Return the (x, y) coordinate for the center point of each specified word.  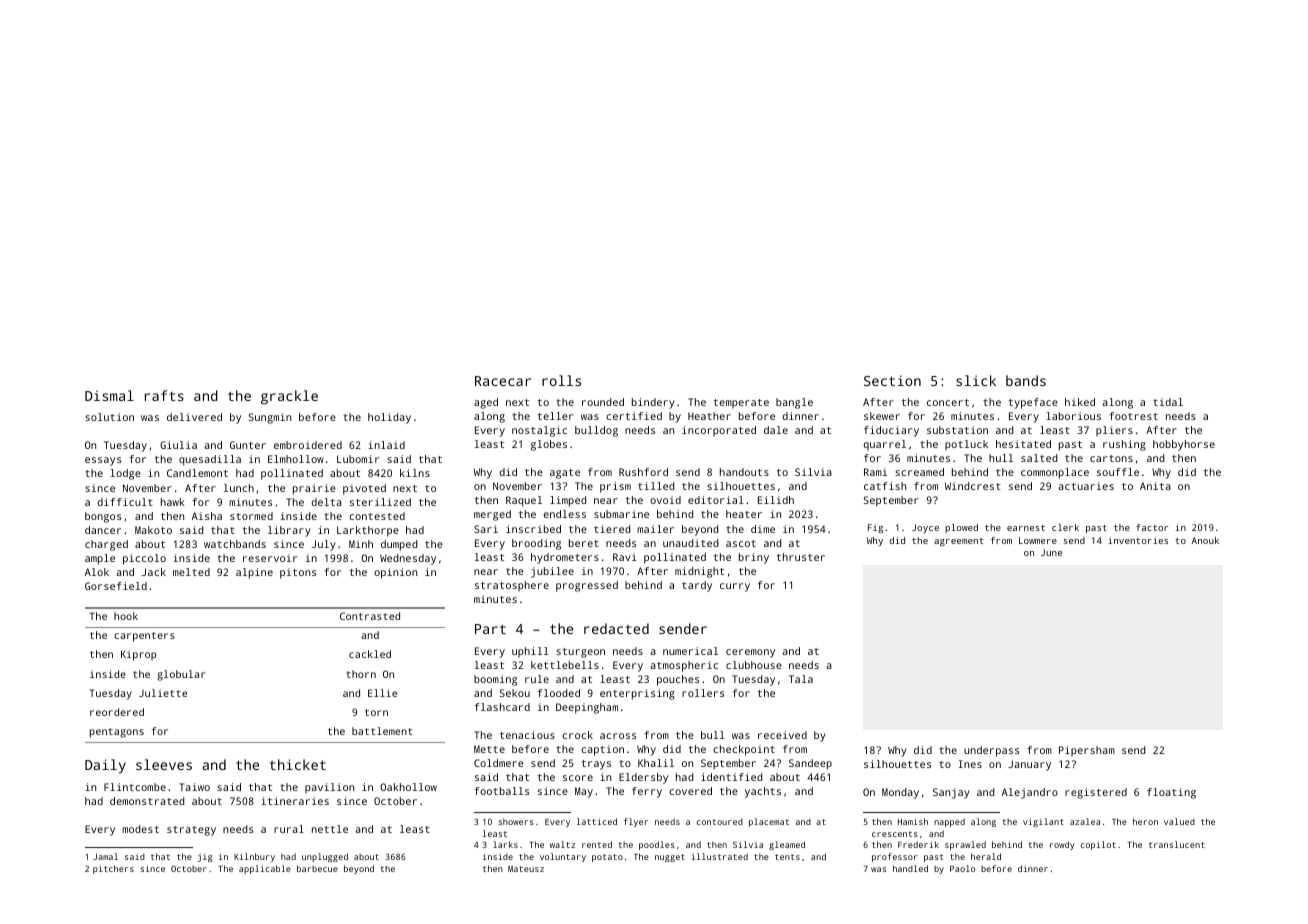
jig (204, 857)
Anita (1155, 486)
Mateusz (526, 869)
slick (976, 380)
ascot (741, 543)
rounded (603, 402)
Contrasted (370, 616)
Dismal (109, 395)
